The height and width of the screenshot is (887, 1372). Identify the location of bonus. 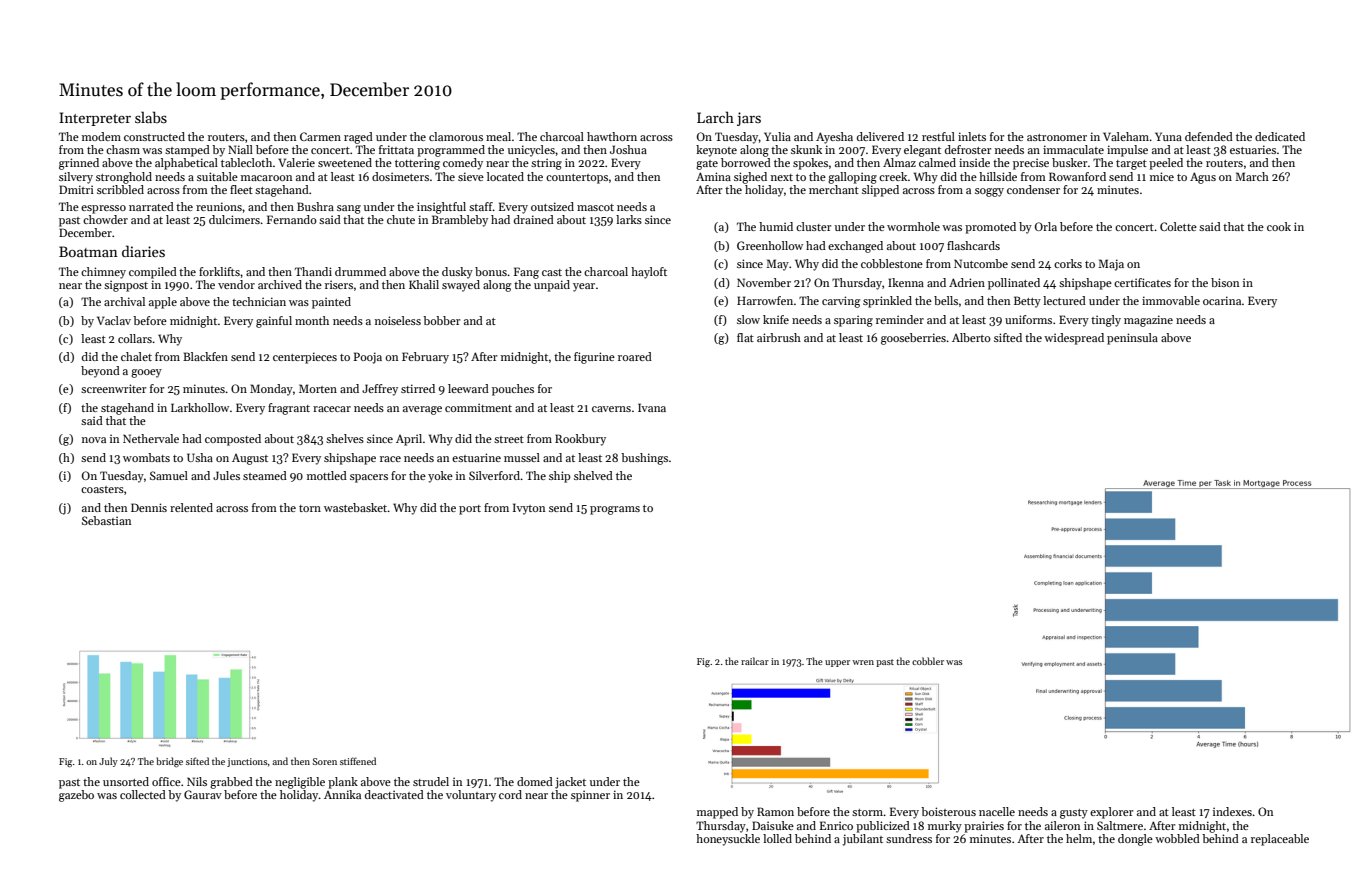
(491, 271).
